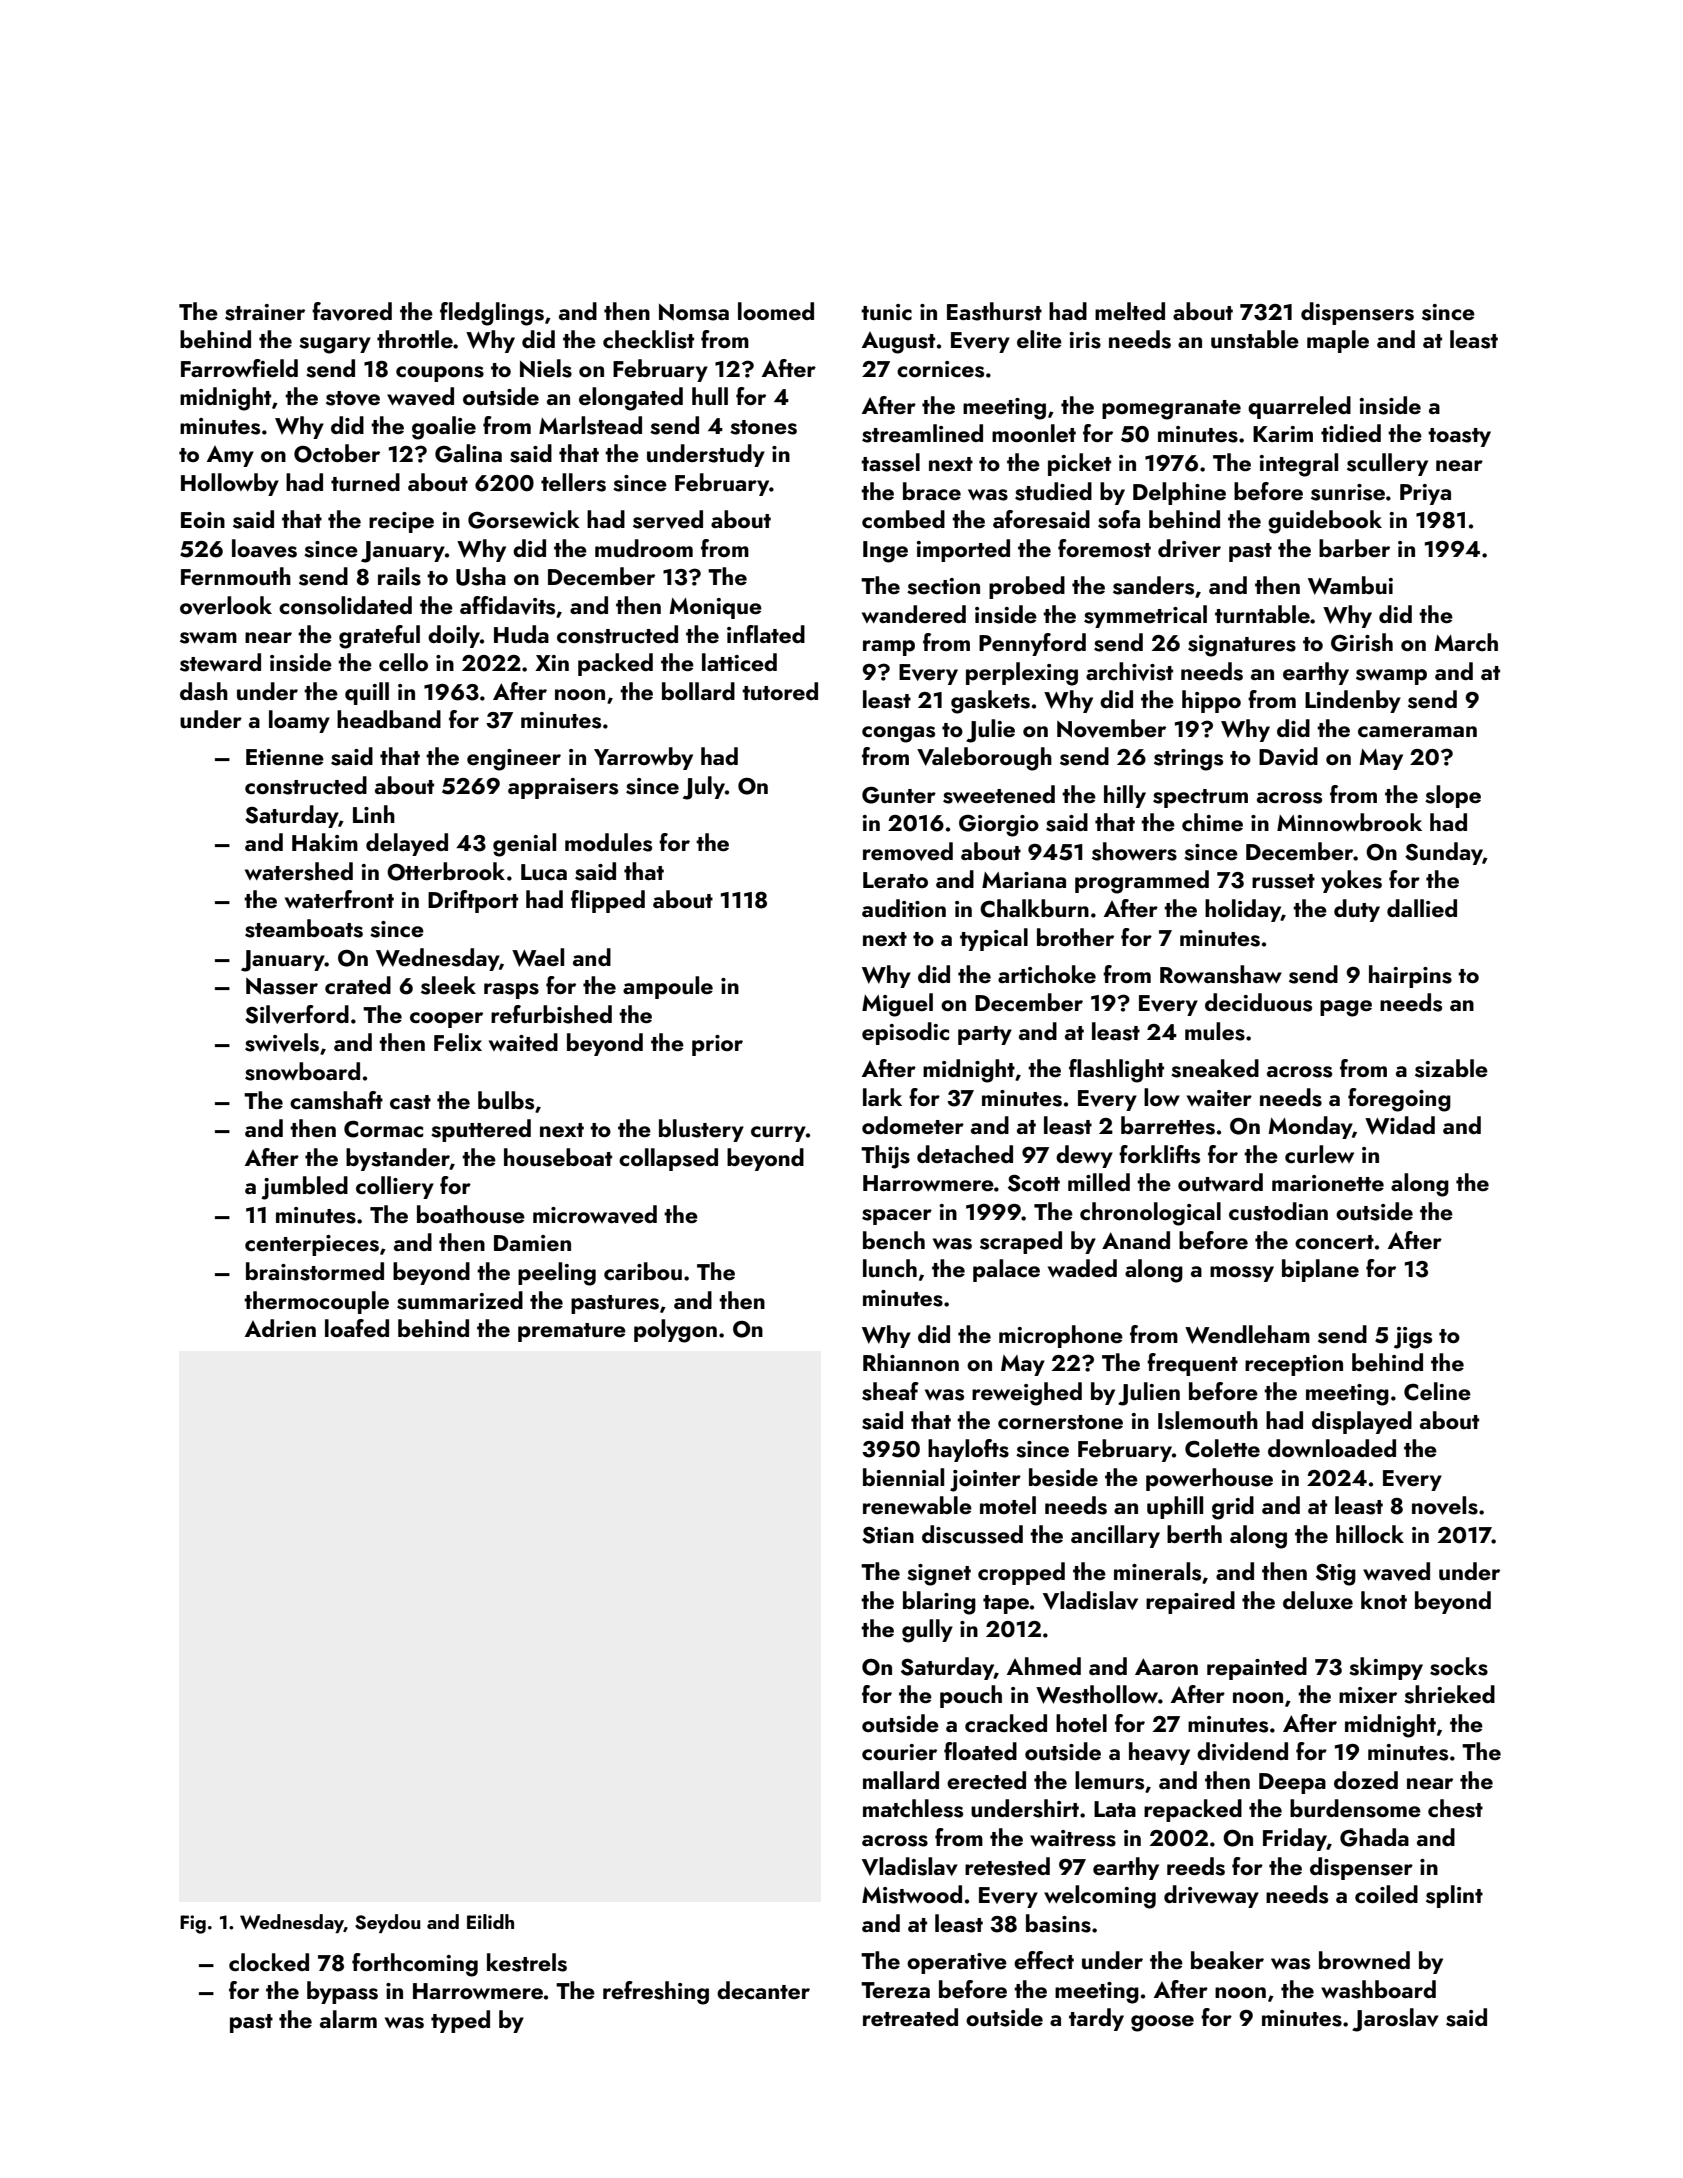 The image size is (1683, 2178). Describe the element at coordinates (193, 1924) in the document. I see `Fig` at that location.
